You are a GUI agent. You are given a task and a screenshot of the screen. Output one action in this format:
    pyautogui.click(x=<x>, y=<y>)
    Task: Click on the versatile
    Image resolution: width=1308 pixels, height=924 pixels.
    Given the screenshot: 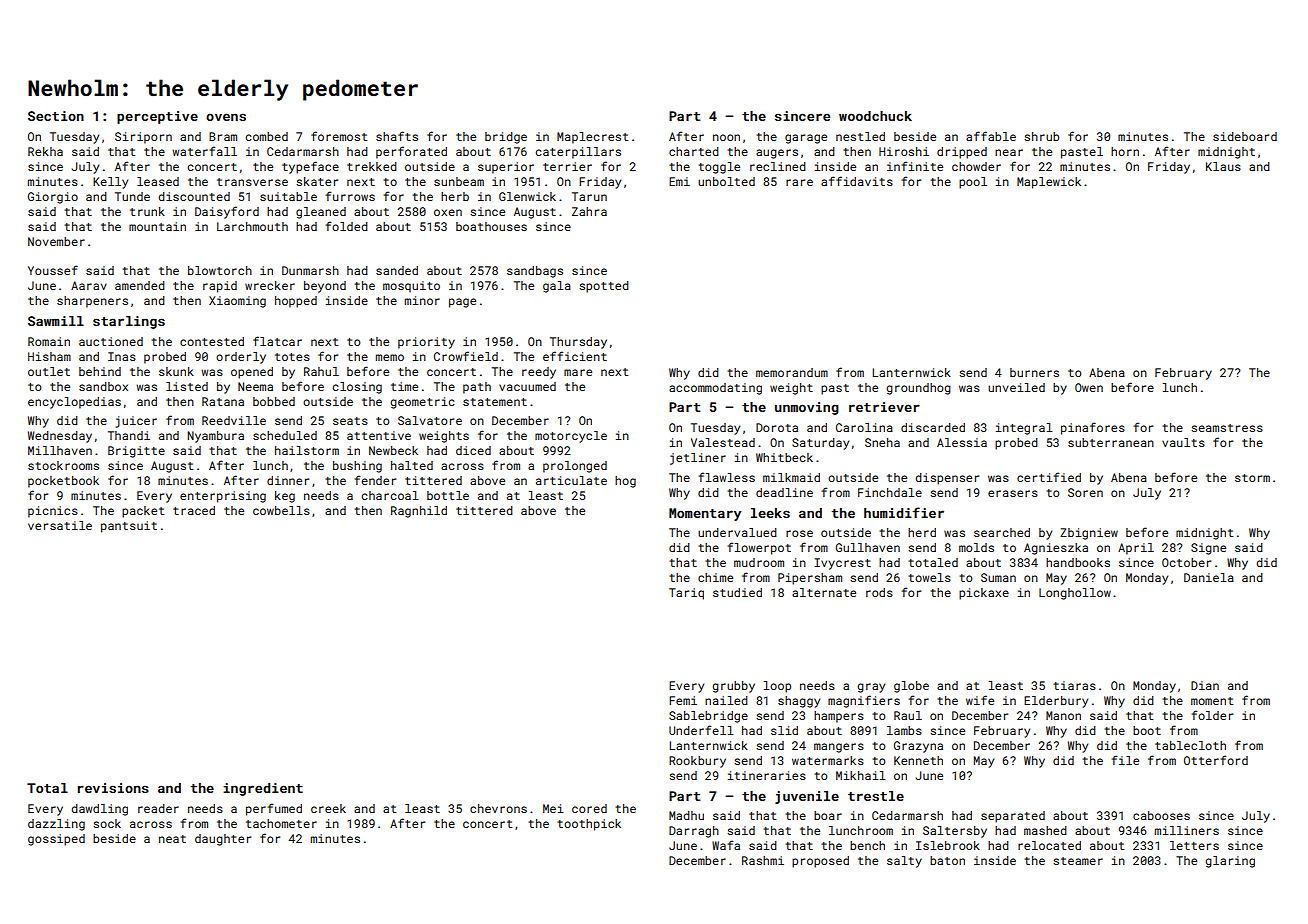 What is the action you would take?
    pyautogui.click(x=60, y=525)
